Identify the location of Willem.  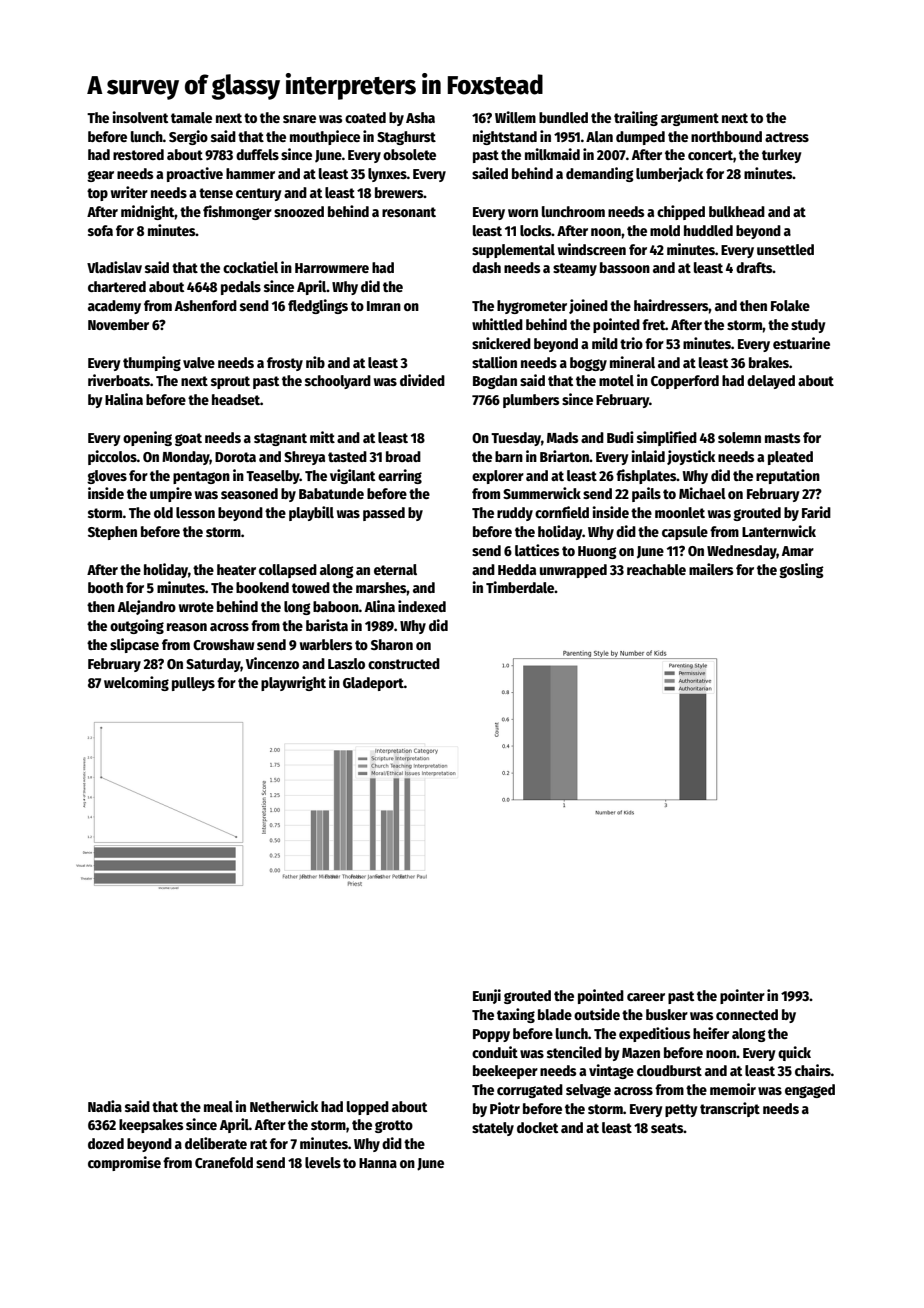
(515, 117).
